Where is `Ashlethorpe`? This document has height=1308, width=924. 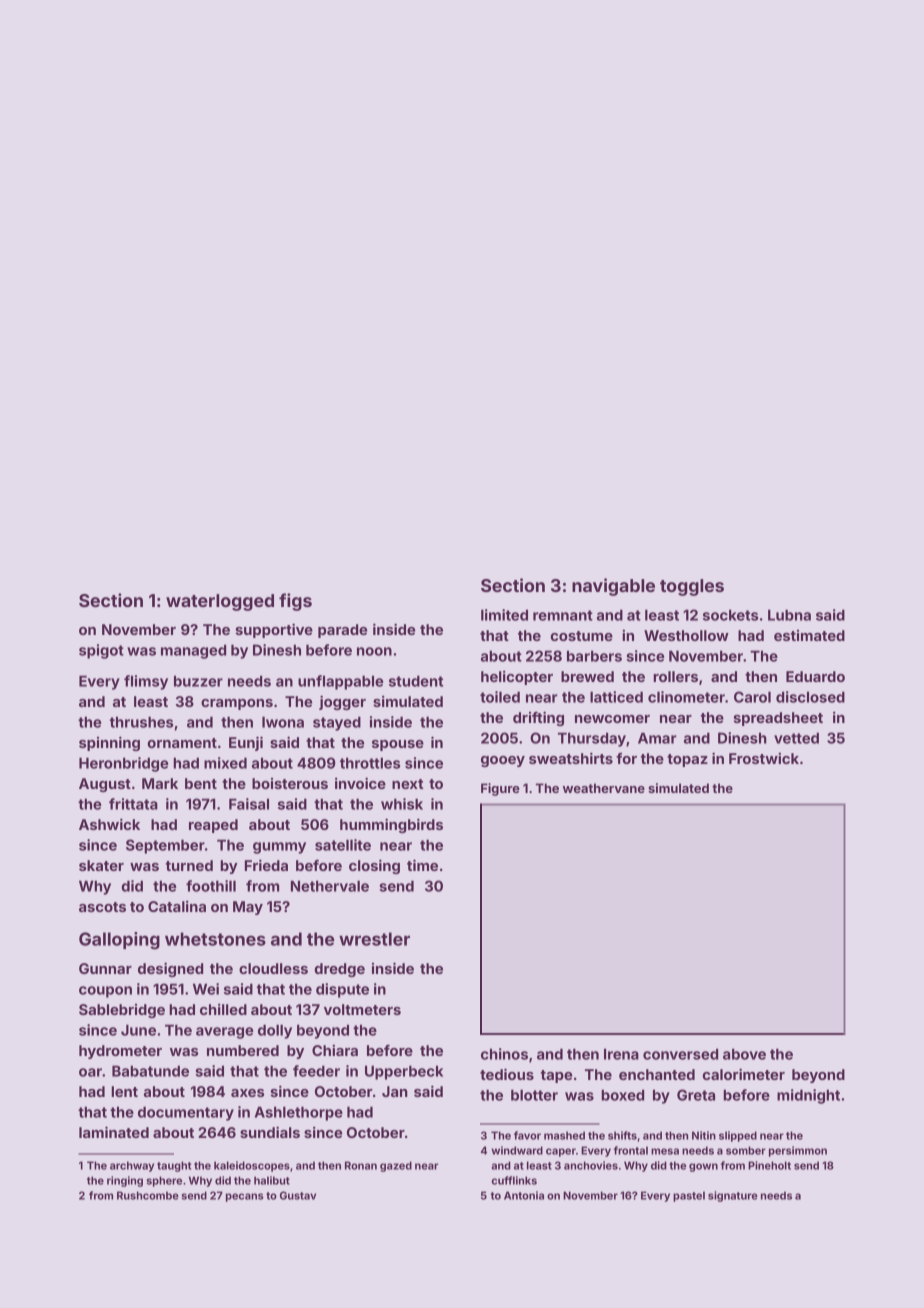
Ashlethorpe is located at coordinates (299, 1113).
